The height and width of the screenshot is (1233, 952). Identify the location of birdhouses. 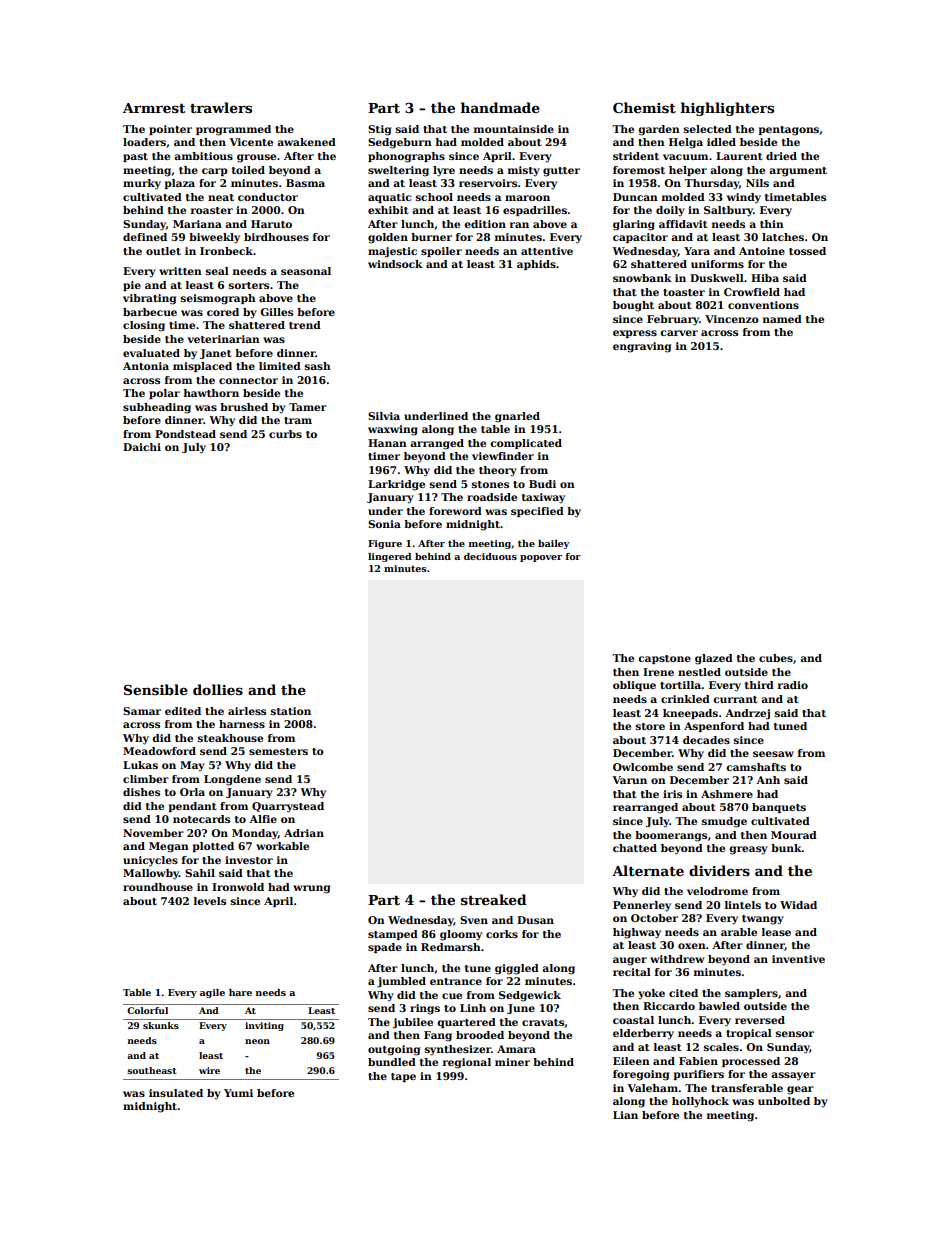
(276, 237).
